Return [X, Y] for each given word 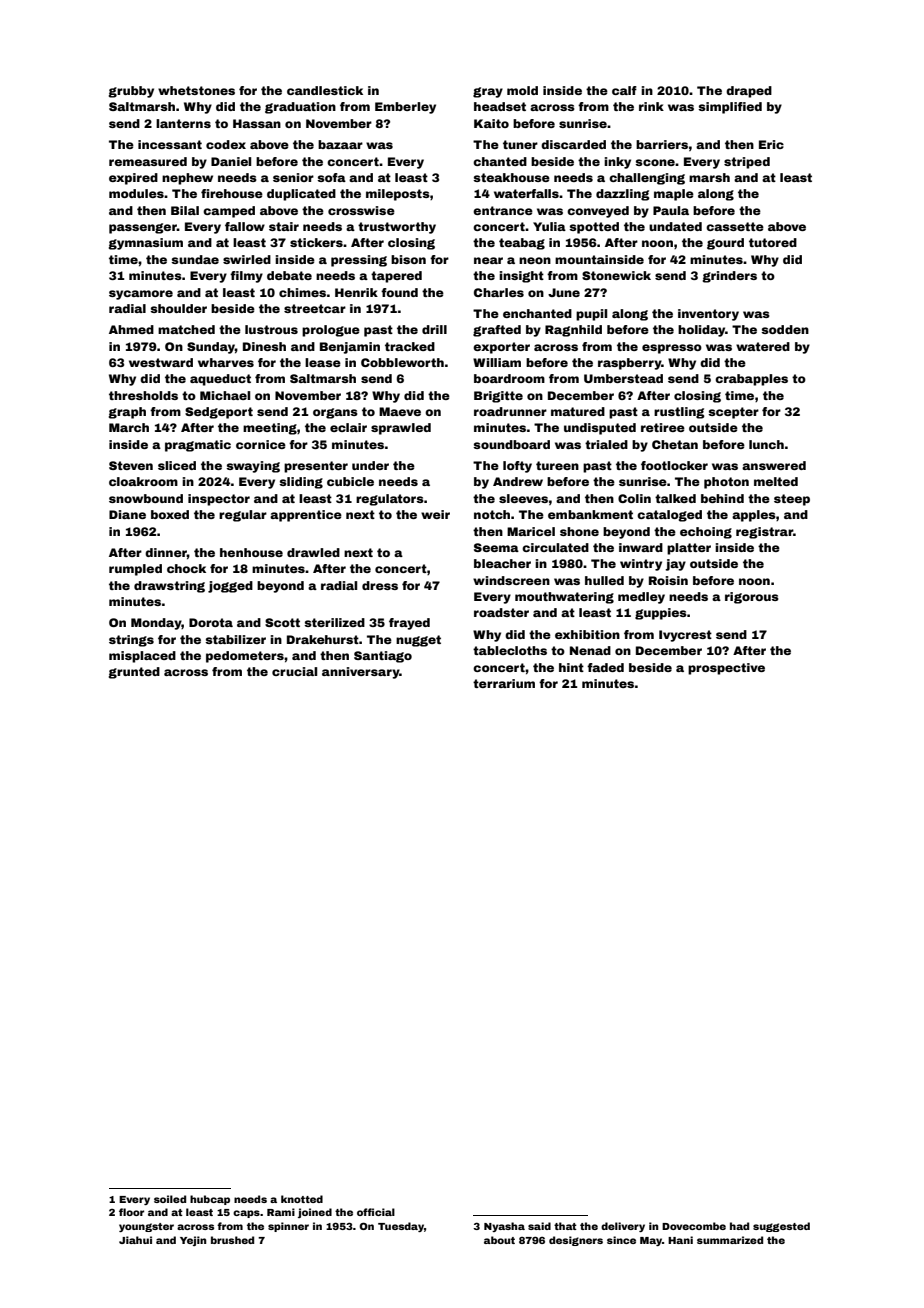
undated [675, 226]
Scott [282, 622]
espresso [672, 349]
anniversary [361, 673]
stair [284, 226]
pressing [359, 261]
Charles [499, 292]
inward [641, 547]
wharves [226, 362]
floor [131, 1212]
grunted [134, 673]
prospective [726, 669]
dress [380, 585]
